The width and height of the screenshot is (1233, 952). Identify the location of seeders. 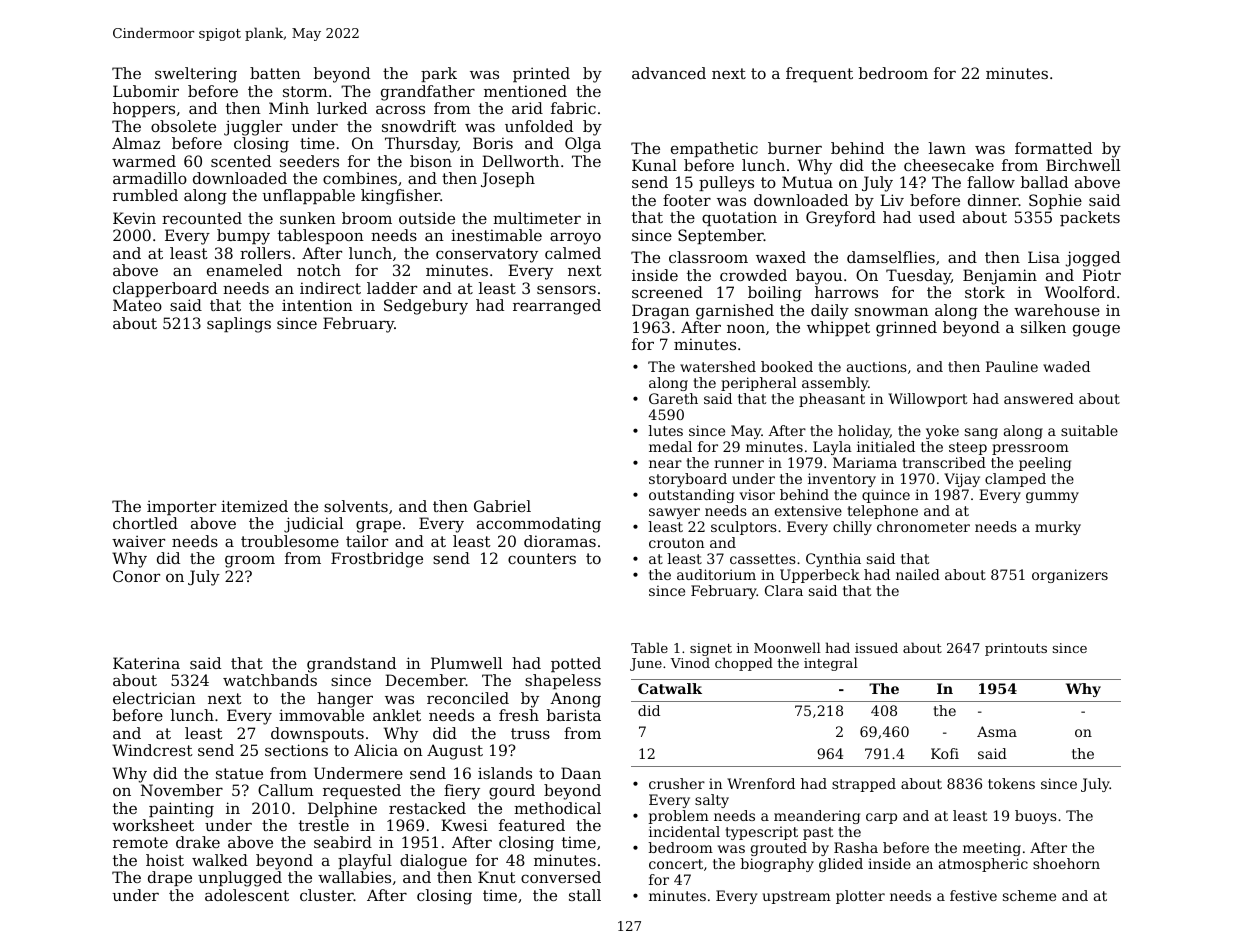
(309, 161).
